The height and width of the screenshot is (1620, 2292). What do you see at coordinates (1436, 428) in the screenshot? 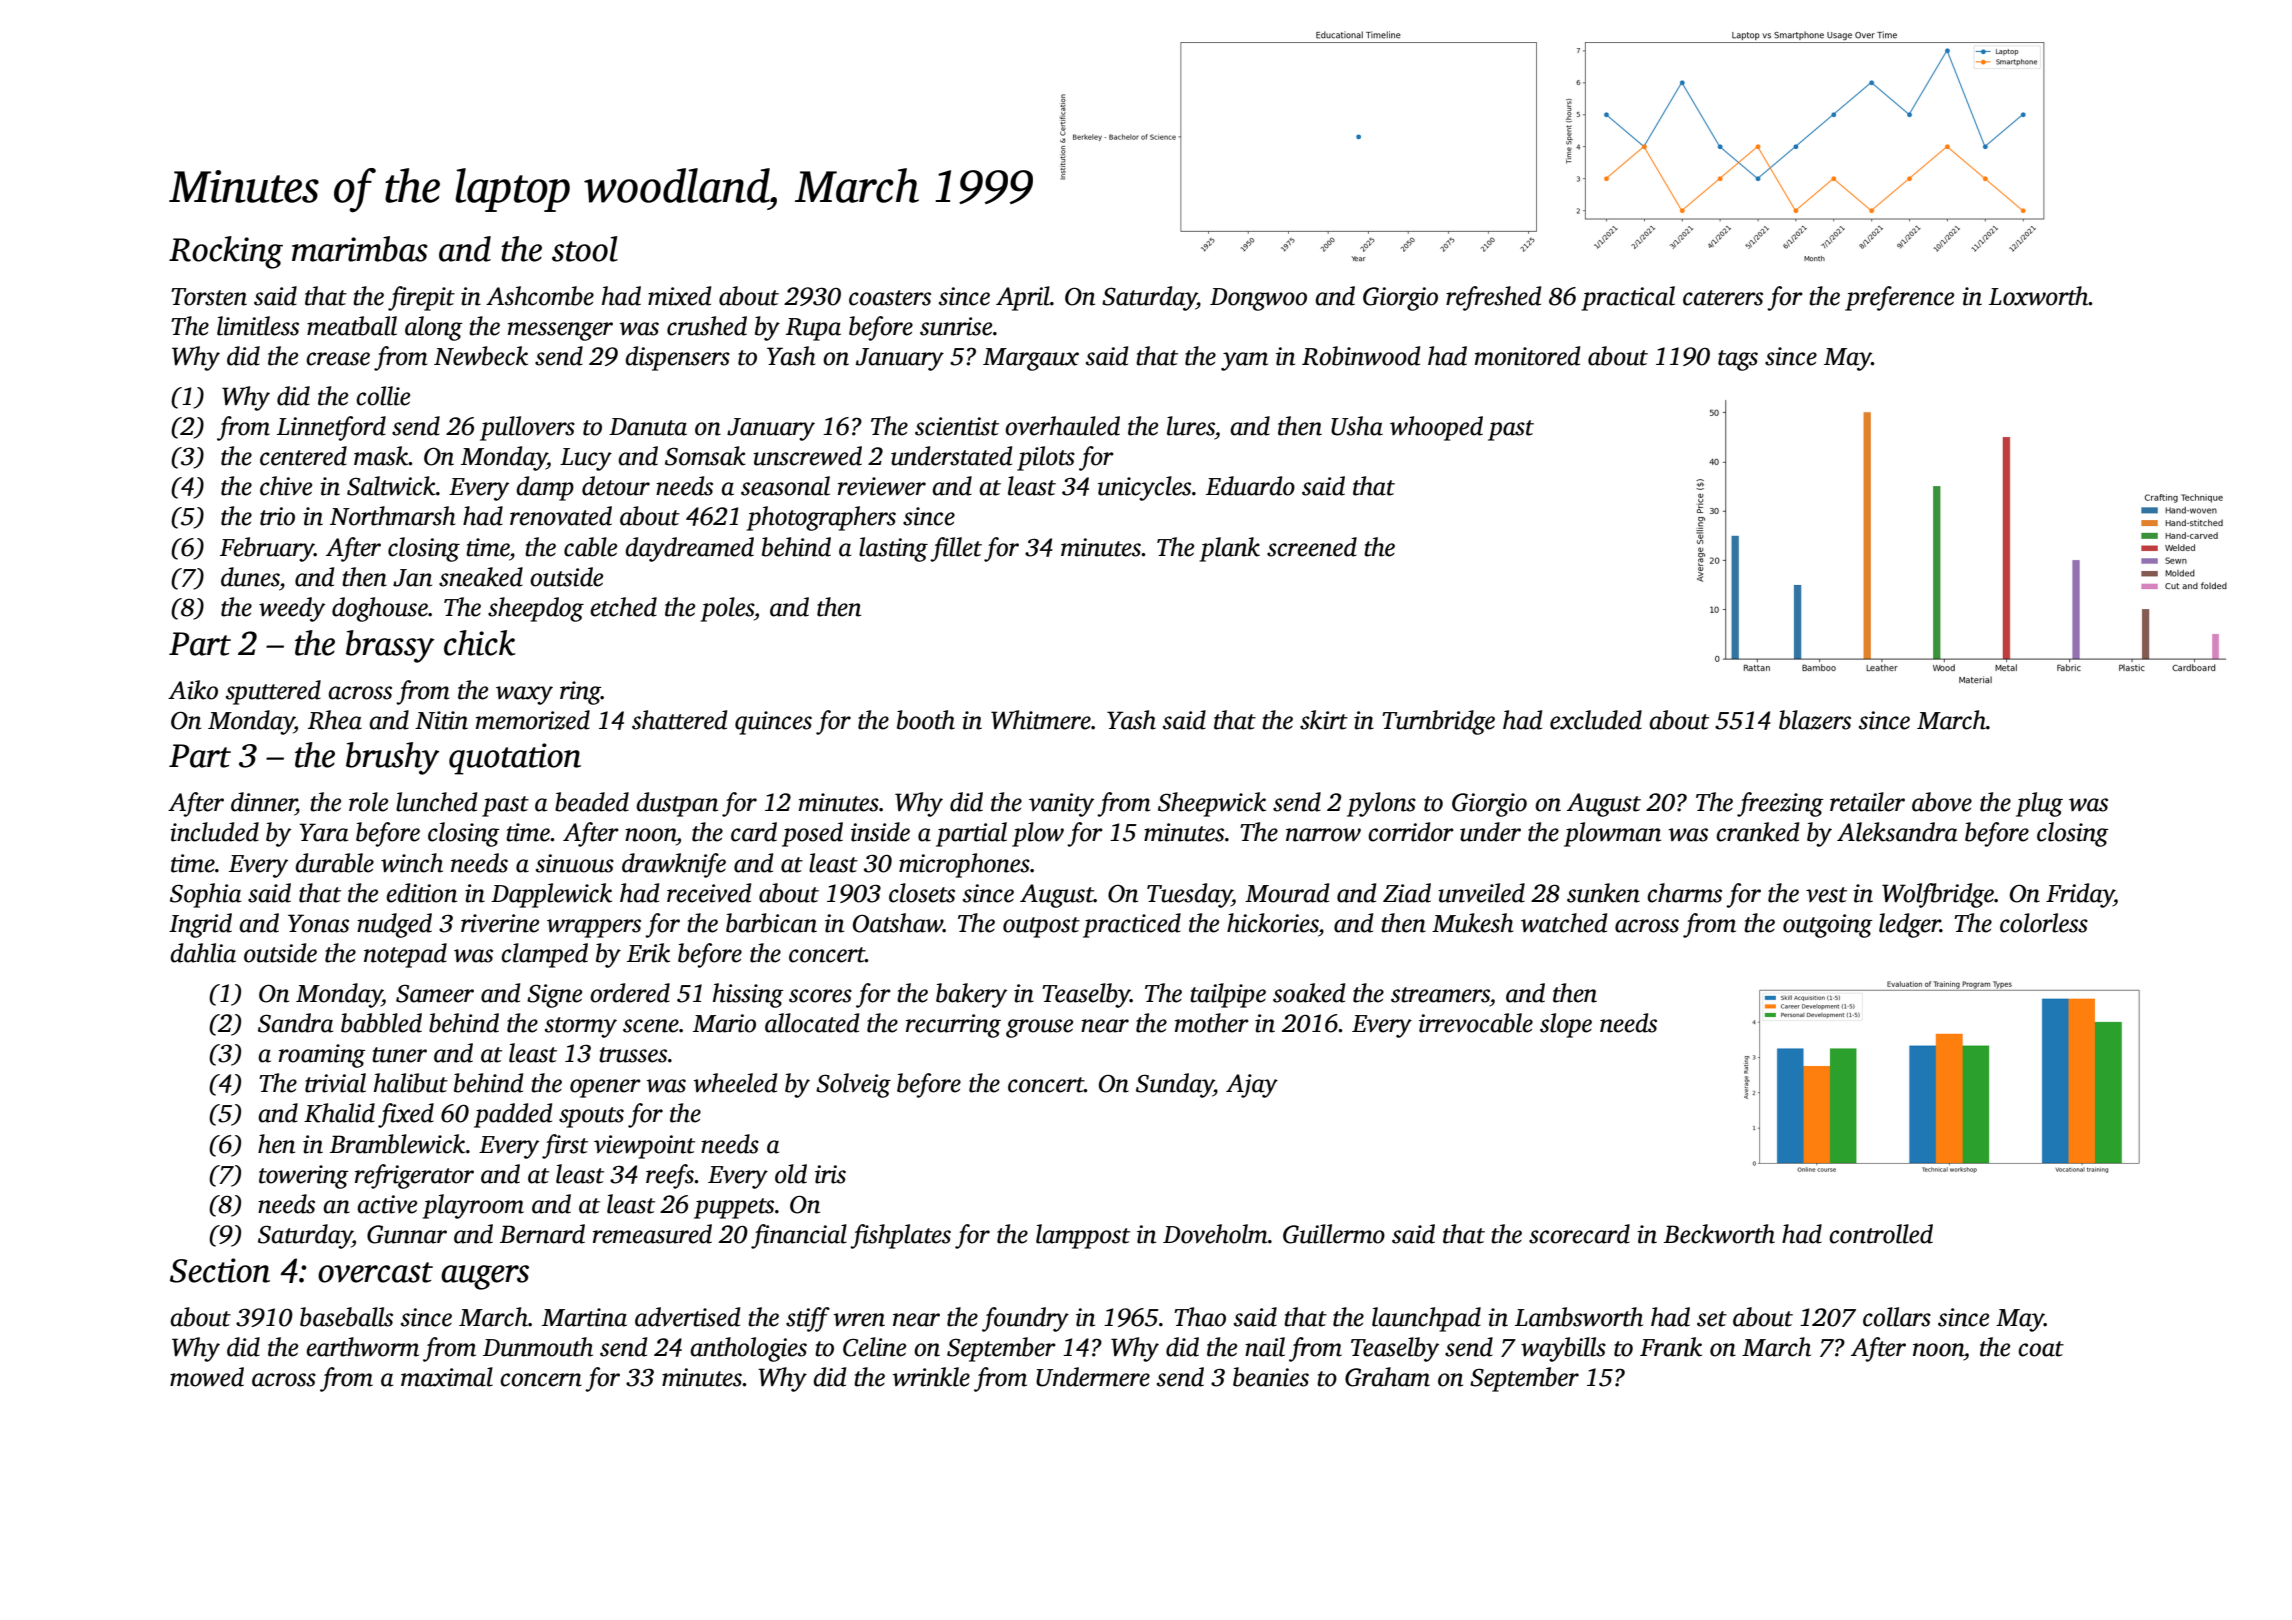
I see `whooped` at bounding box center [1436, 428].
